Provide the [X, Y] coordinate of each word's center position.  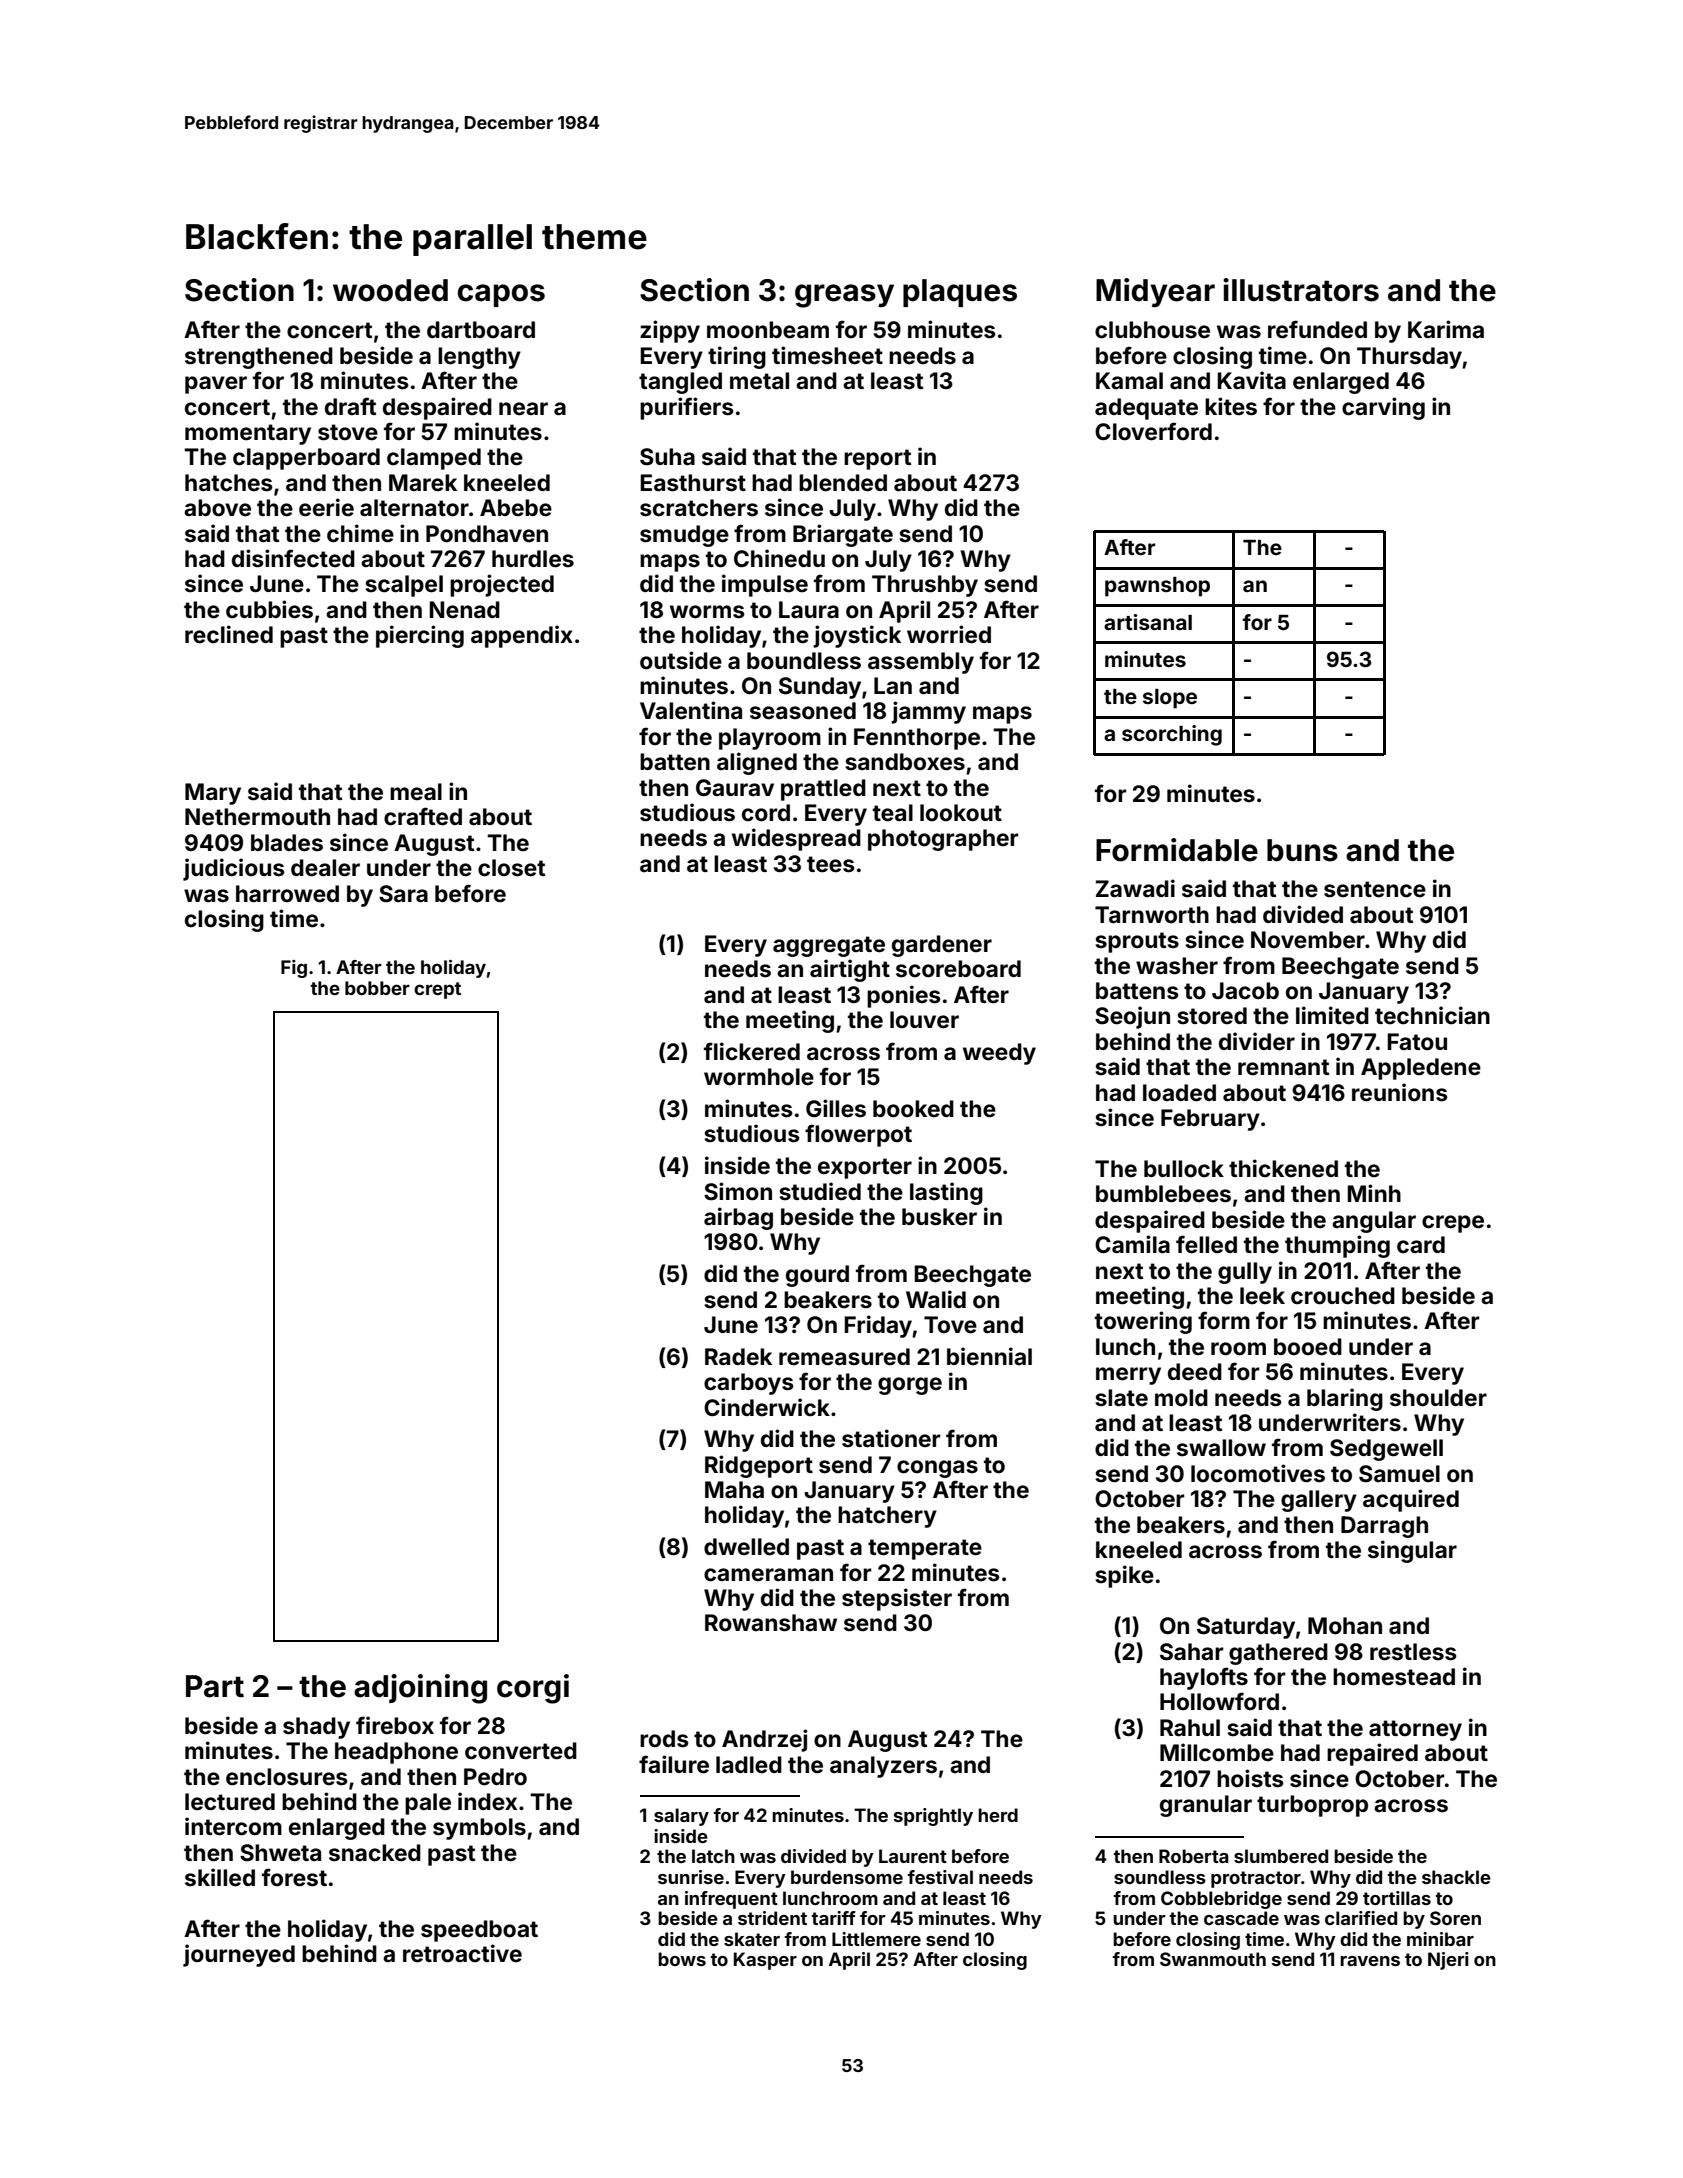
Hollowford [1219, 1701]
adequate [1146, 409]
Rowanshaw [771, 1623]
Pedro [495, 1777]
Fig [294, 969]
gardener [942, 946]
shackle [1456, 1877]
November [1308, 940]
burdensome [847, 1877]
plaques [960, 293]
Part [215, 1686]
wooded [390, 290]
